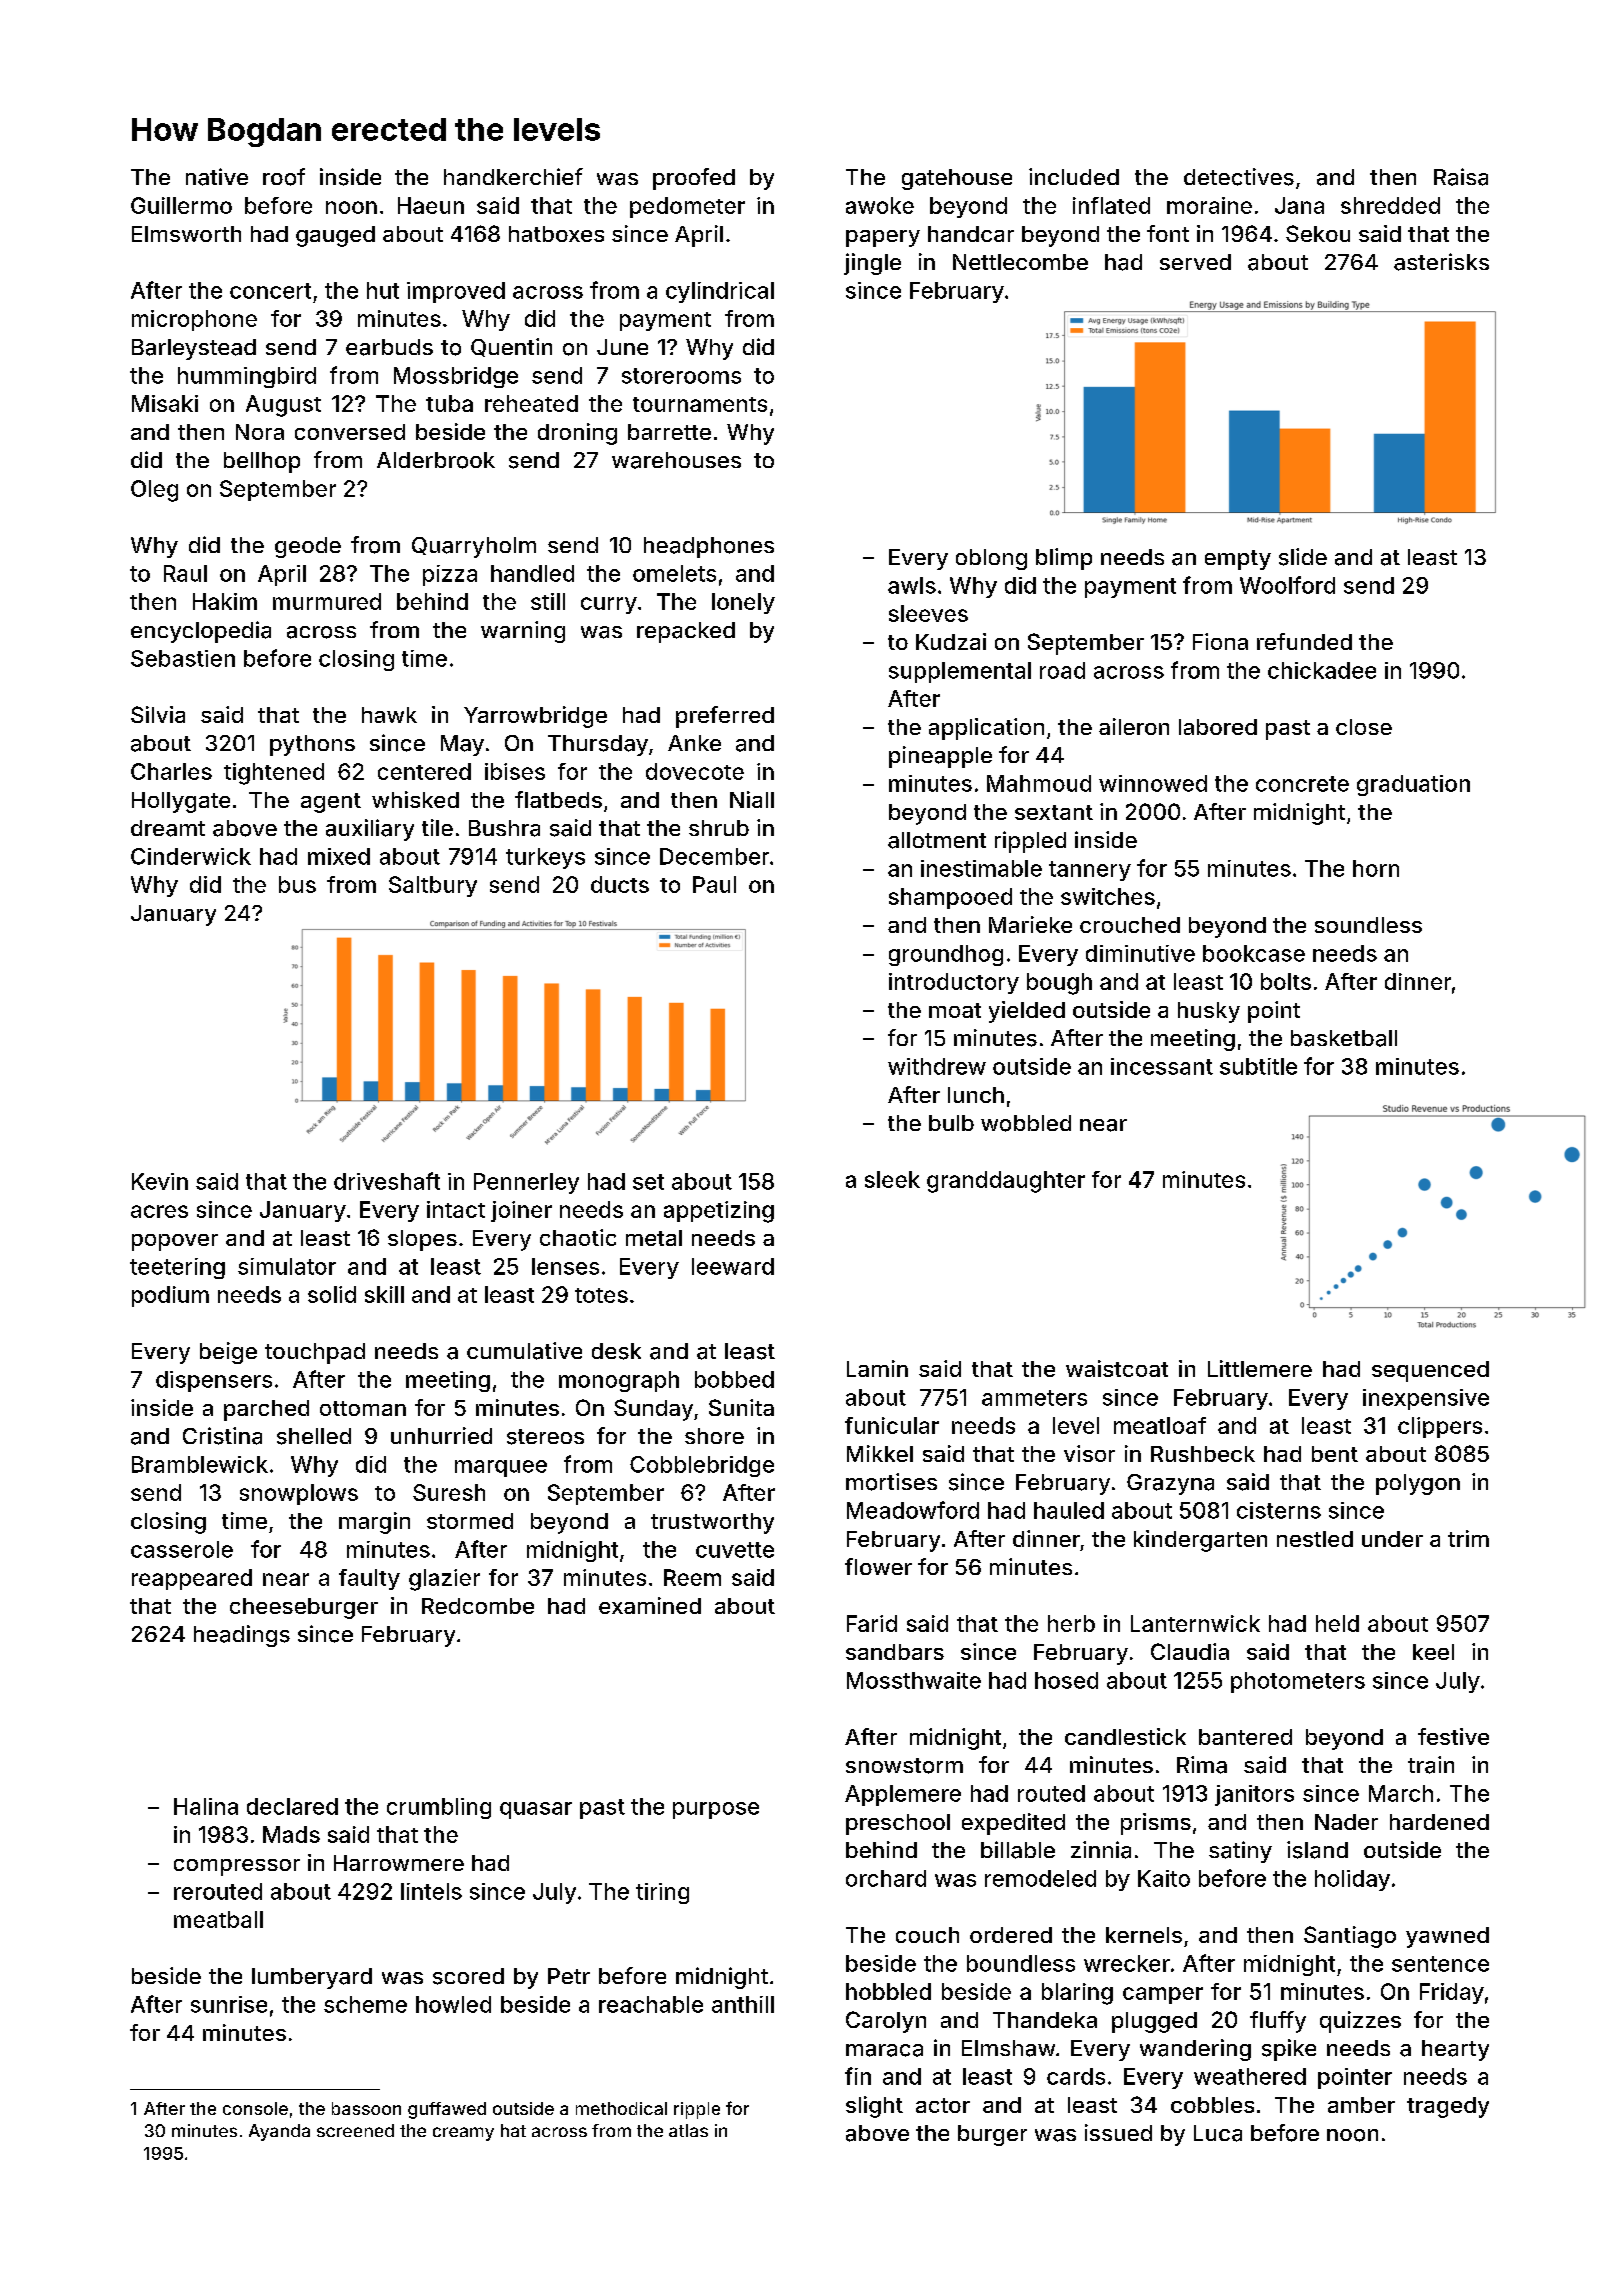  I want to click on hauled, so click(1069, 1510).
